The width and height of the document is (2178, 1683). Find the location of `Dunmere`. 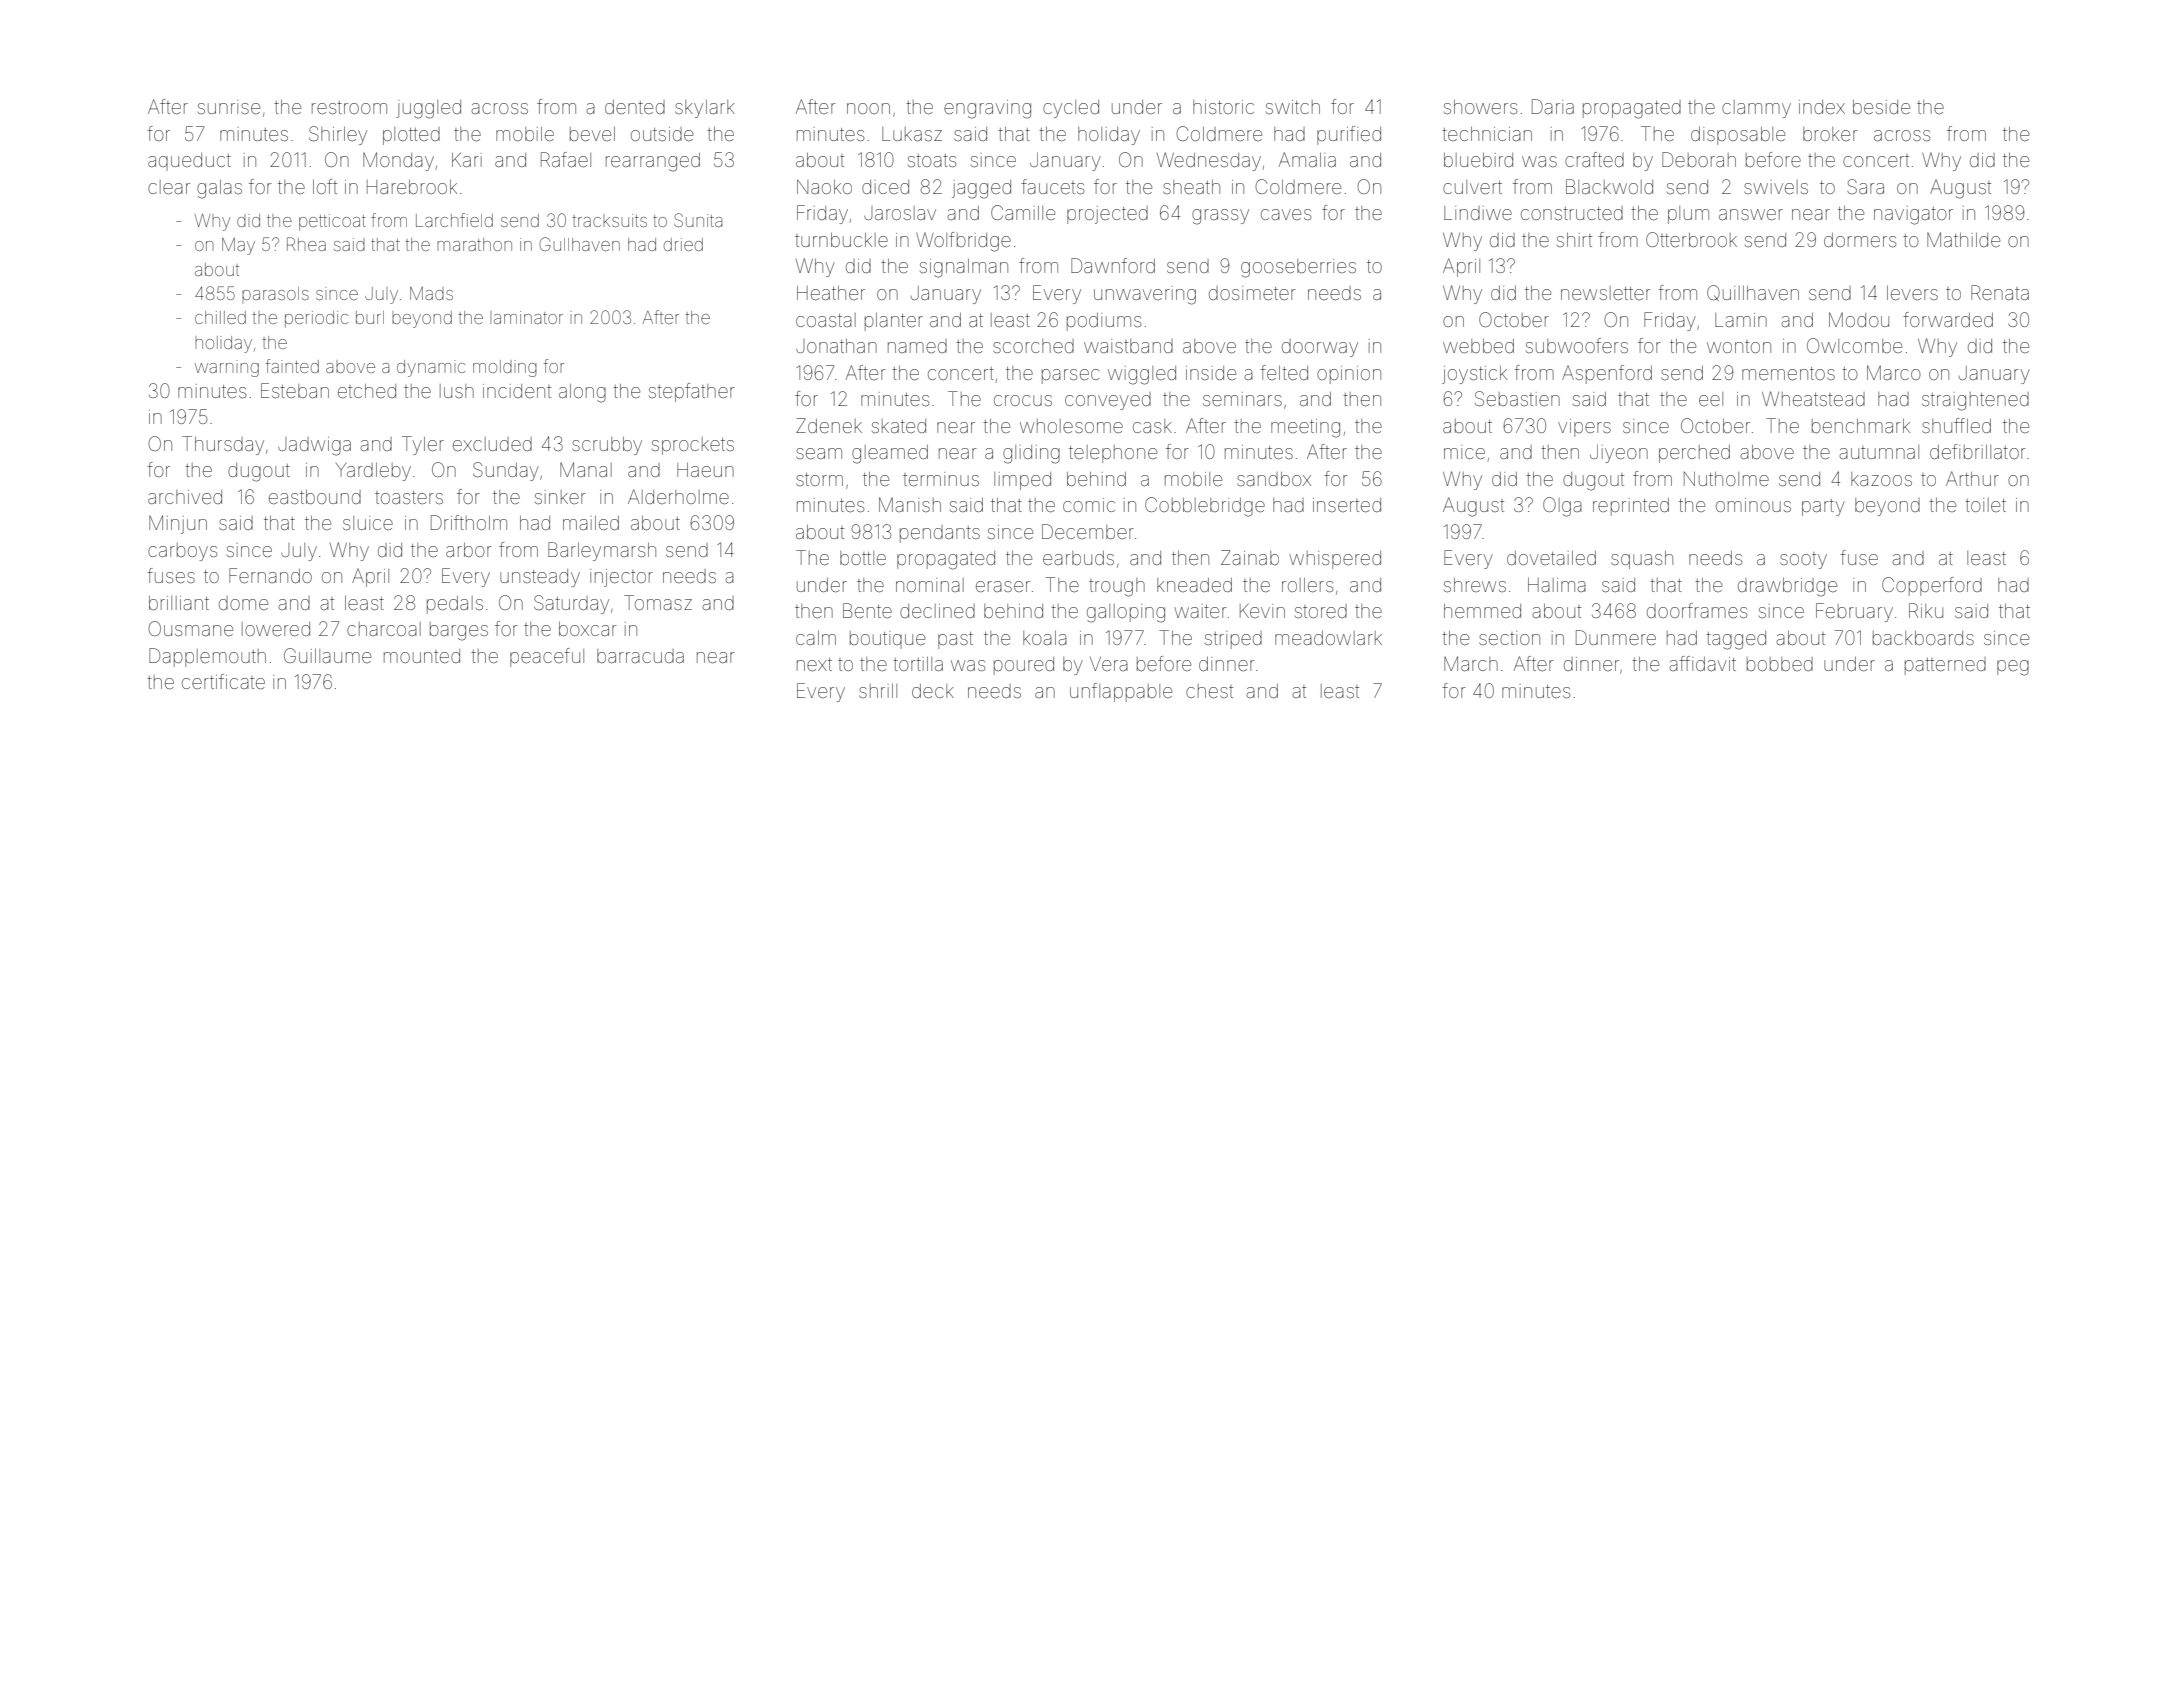

Dunmere is located at coordinates (1616, 637).
